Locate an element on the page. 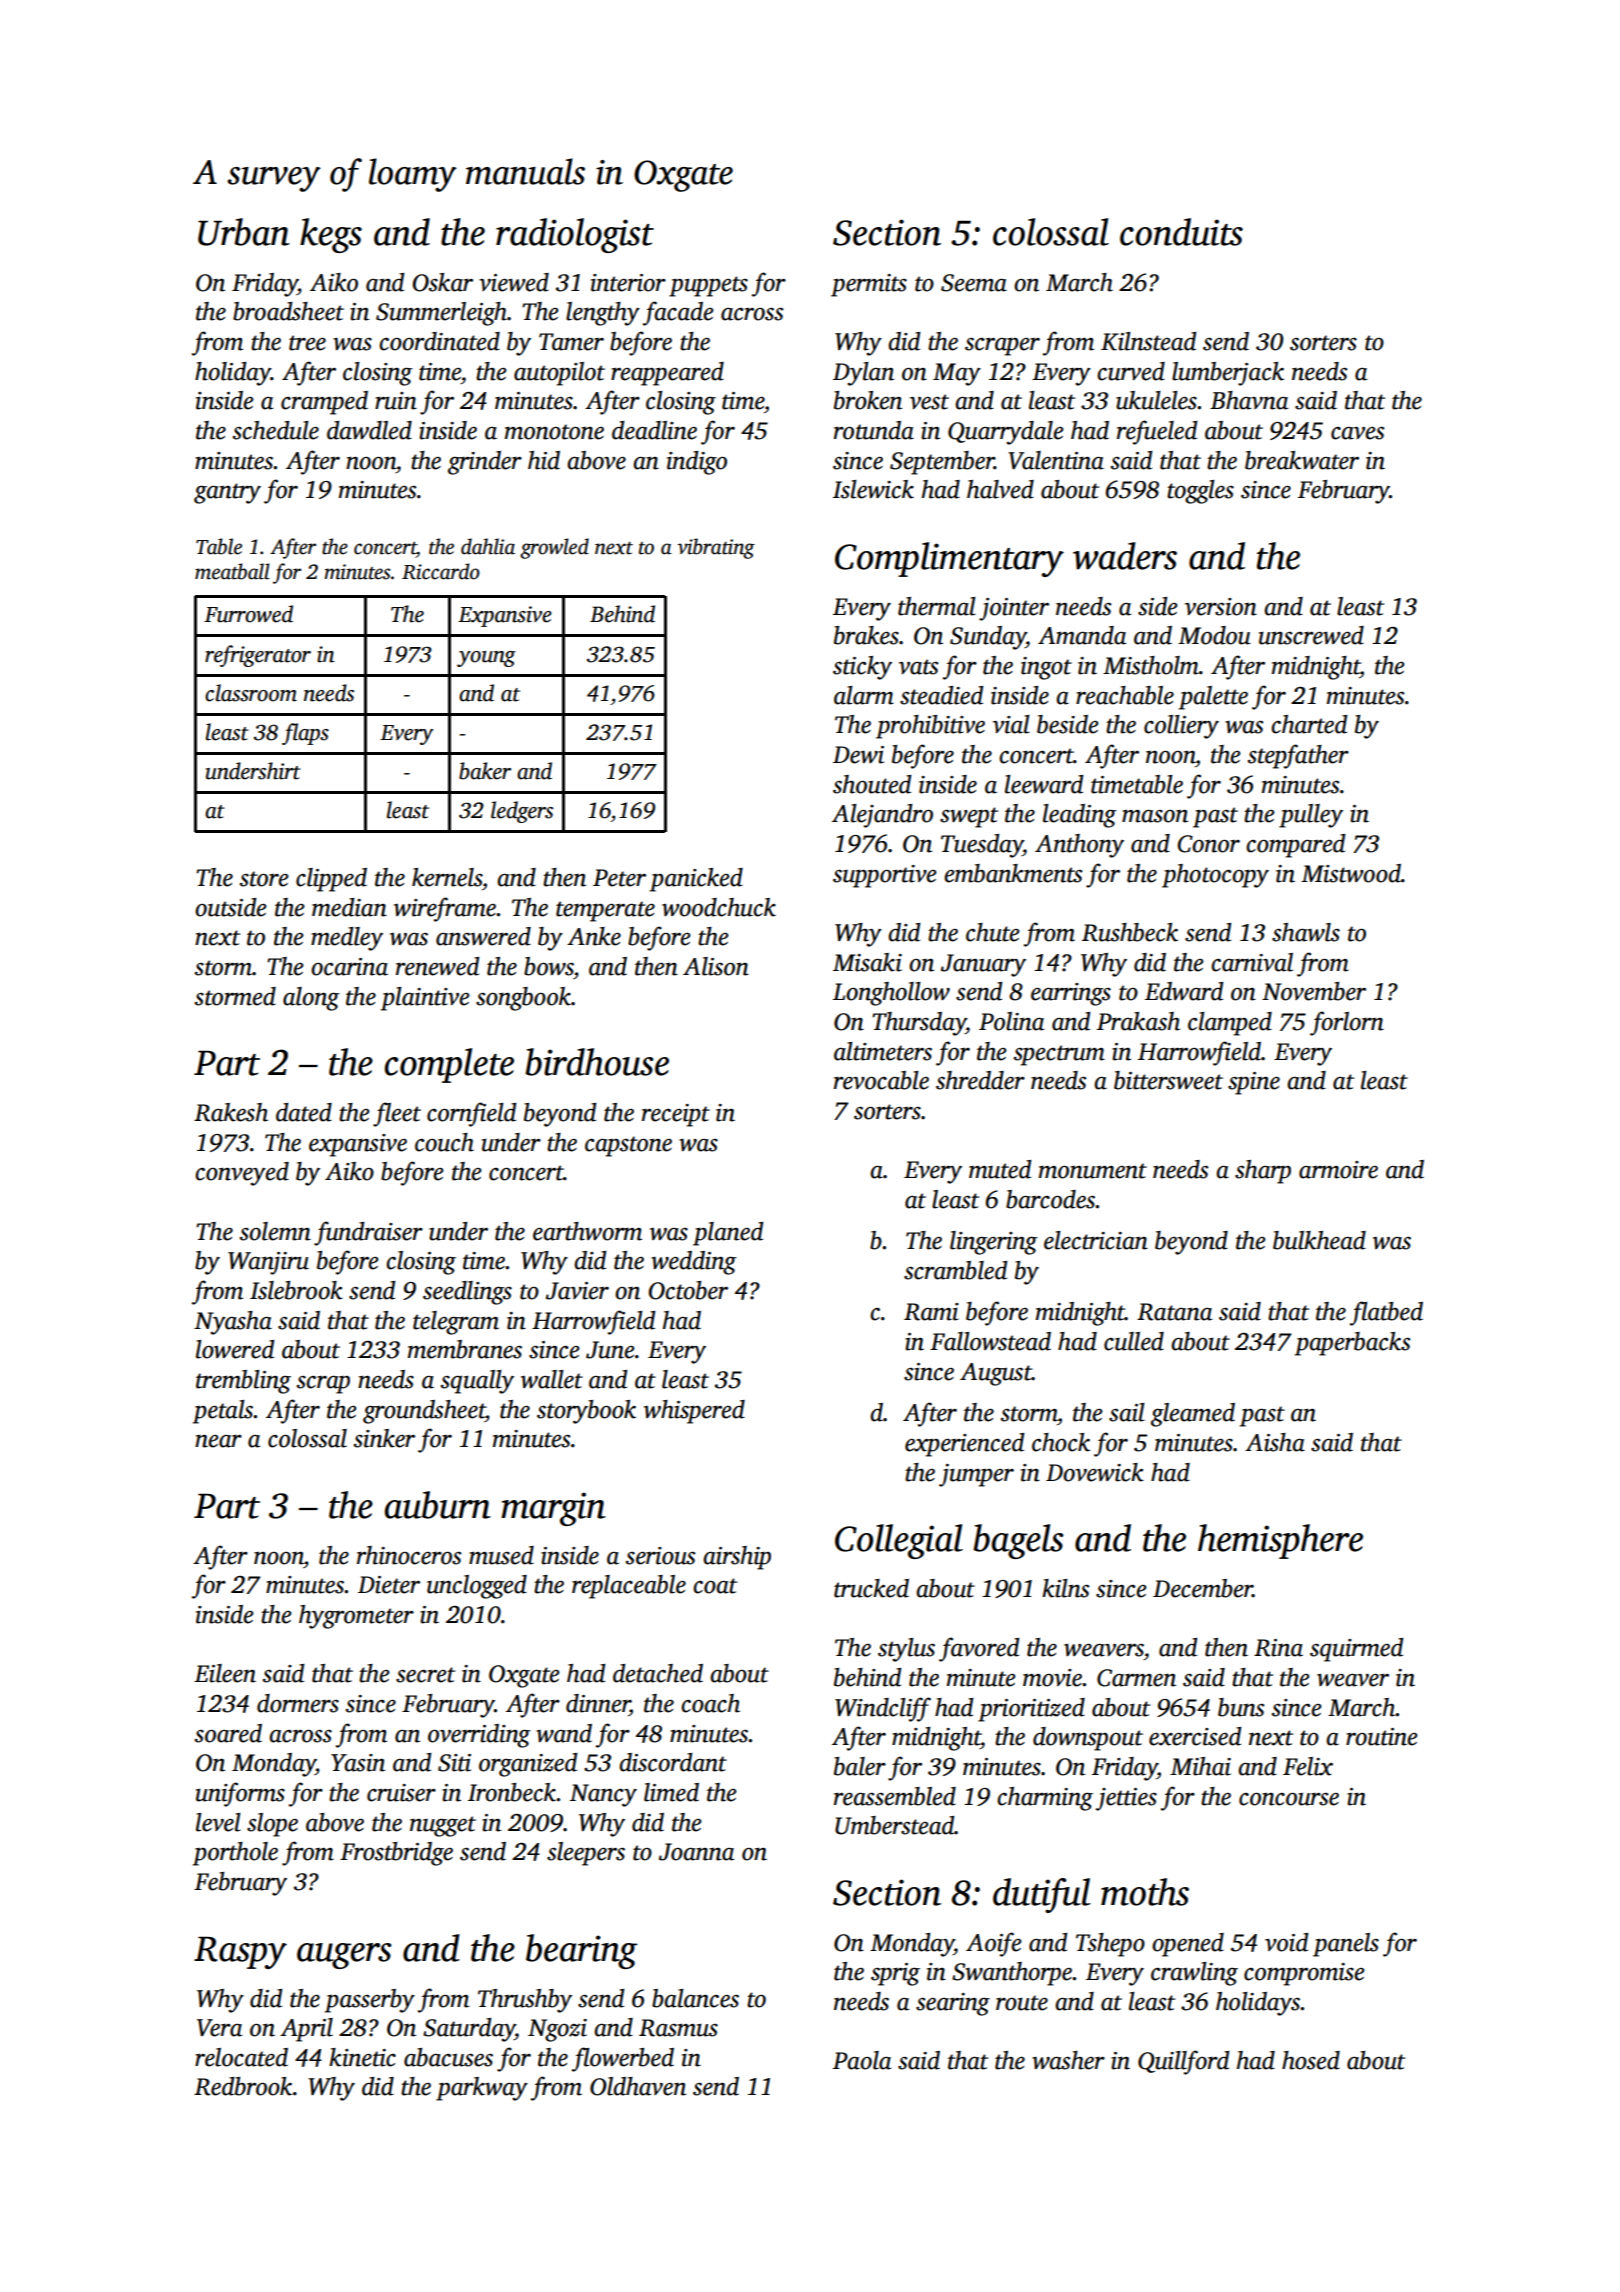  Seema is located at coordinates (974, 283).
